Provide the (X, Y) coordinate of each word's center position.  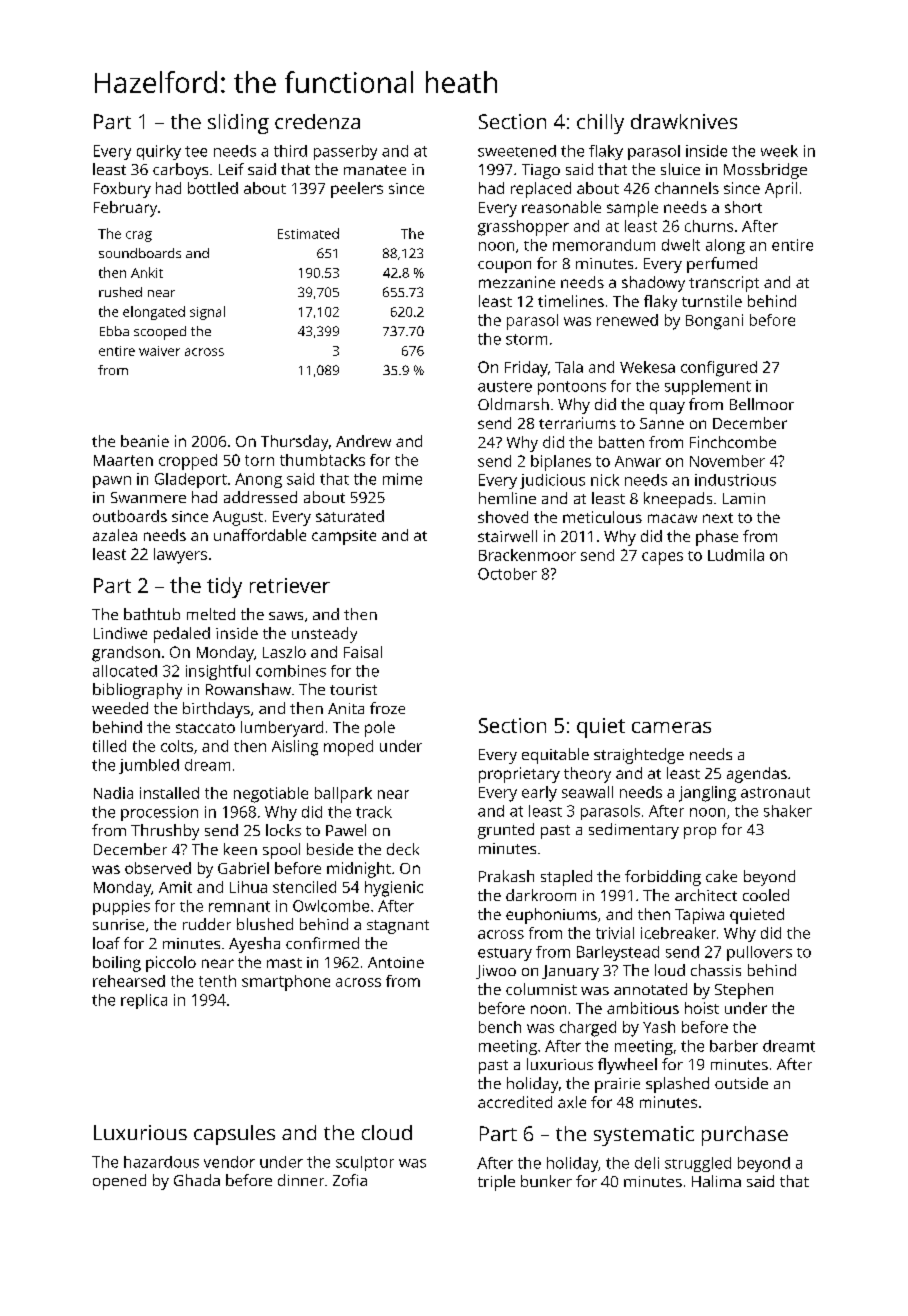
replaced (541, 190)
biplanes (561, 463)
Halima (716, 1181)
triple (496, 1183)
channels (687, 188)
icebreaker (678, 933)
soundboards (140, 253)
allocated (125, 671)
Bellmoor (762, 404)
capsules (234, 1135)
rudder (207, 924)
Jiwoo (496, 972)
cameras (671, 727)
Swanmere (148, 497)
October (507, 574)
